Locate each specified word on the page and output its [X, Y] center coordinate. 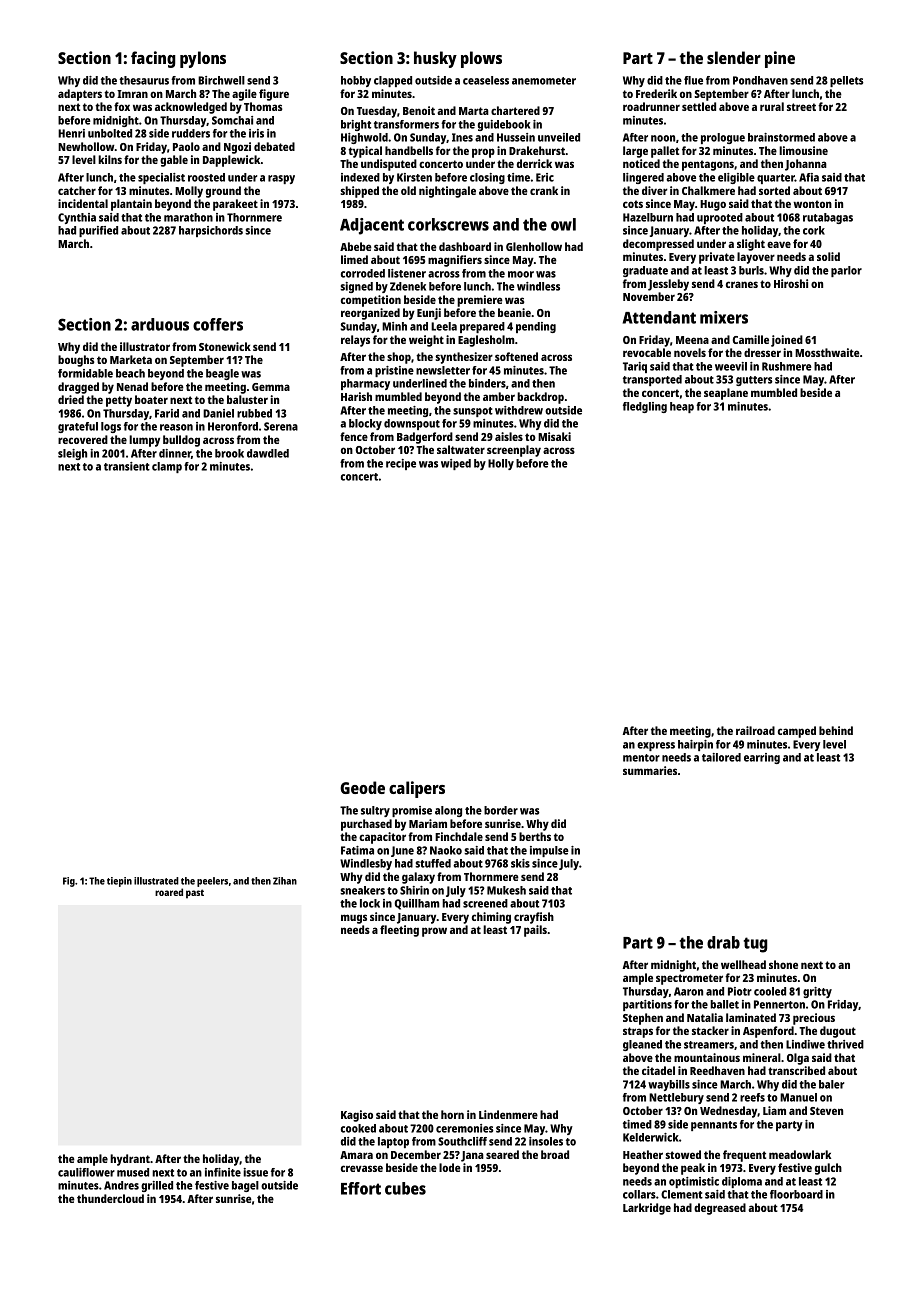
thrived [845, 1044]
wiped [456, 464]
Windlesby [366, 864]
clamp [167, 467]
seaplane [726, 394]
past [195, 894]
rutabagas [828, 218]
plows [481, 59]
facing [153, 59]
